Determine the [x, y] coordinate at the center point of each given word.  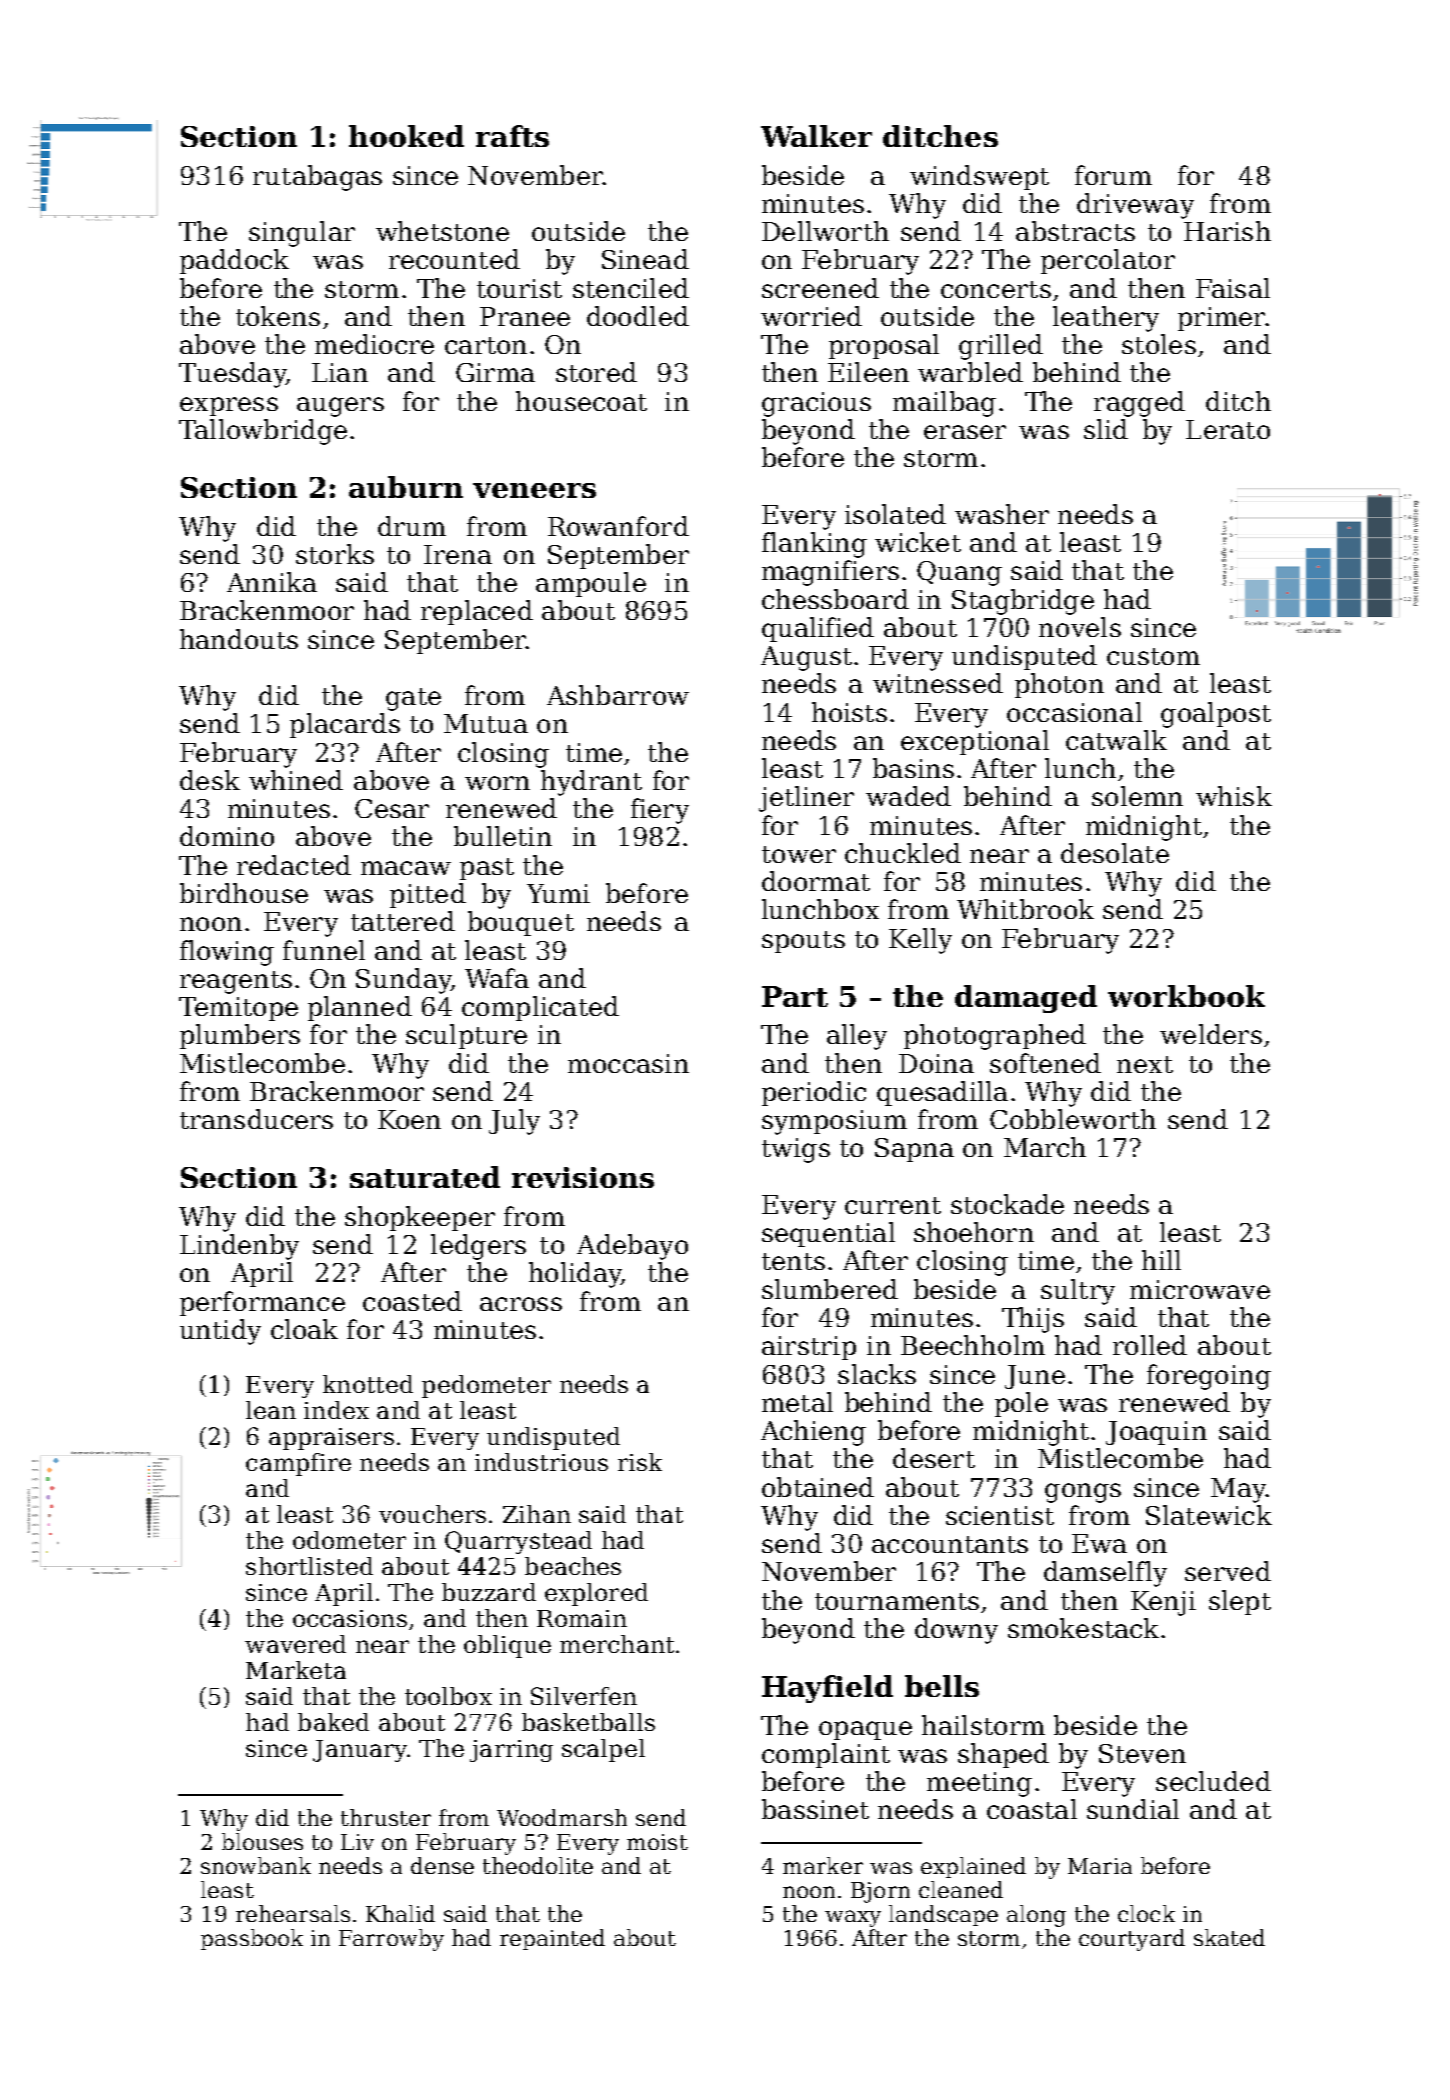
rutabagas [317, 178]
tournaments [897, 1601]
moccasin [628, 1063]
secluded [1213, 1781]
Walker [816, 136]
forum [1113, 175]
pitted [428, 895]
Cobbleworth [1073, 1119]
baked [333, 1722]
